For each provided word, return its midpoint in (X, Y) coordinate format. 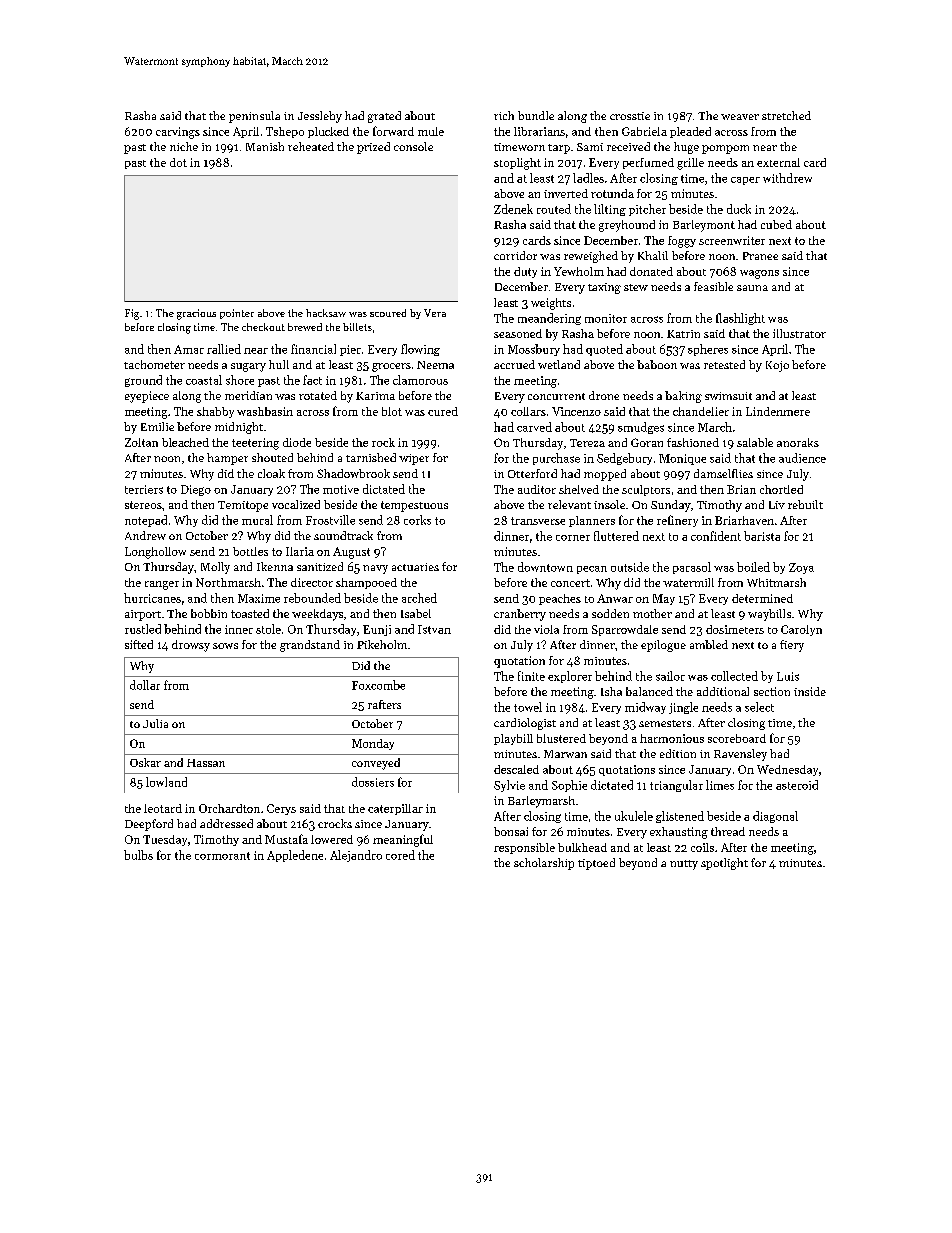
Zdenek (513, 209)
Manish (265, 146)
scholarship (544, 864)
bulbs (138, 855)
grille (690, 164)
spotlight (724, 864)
